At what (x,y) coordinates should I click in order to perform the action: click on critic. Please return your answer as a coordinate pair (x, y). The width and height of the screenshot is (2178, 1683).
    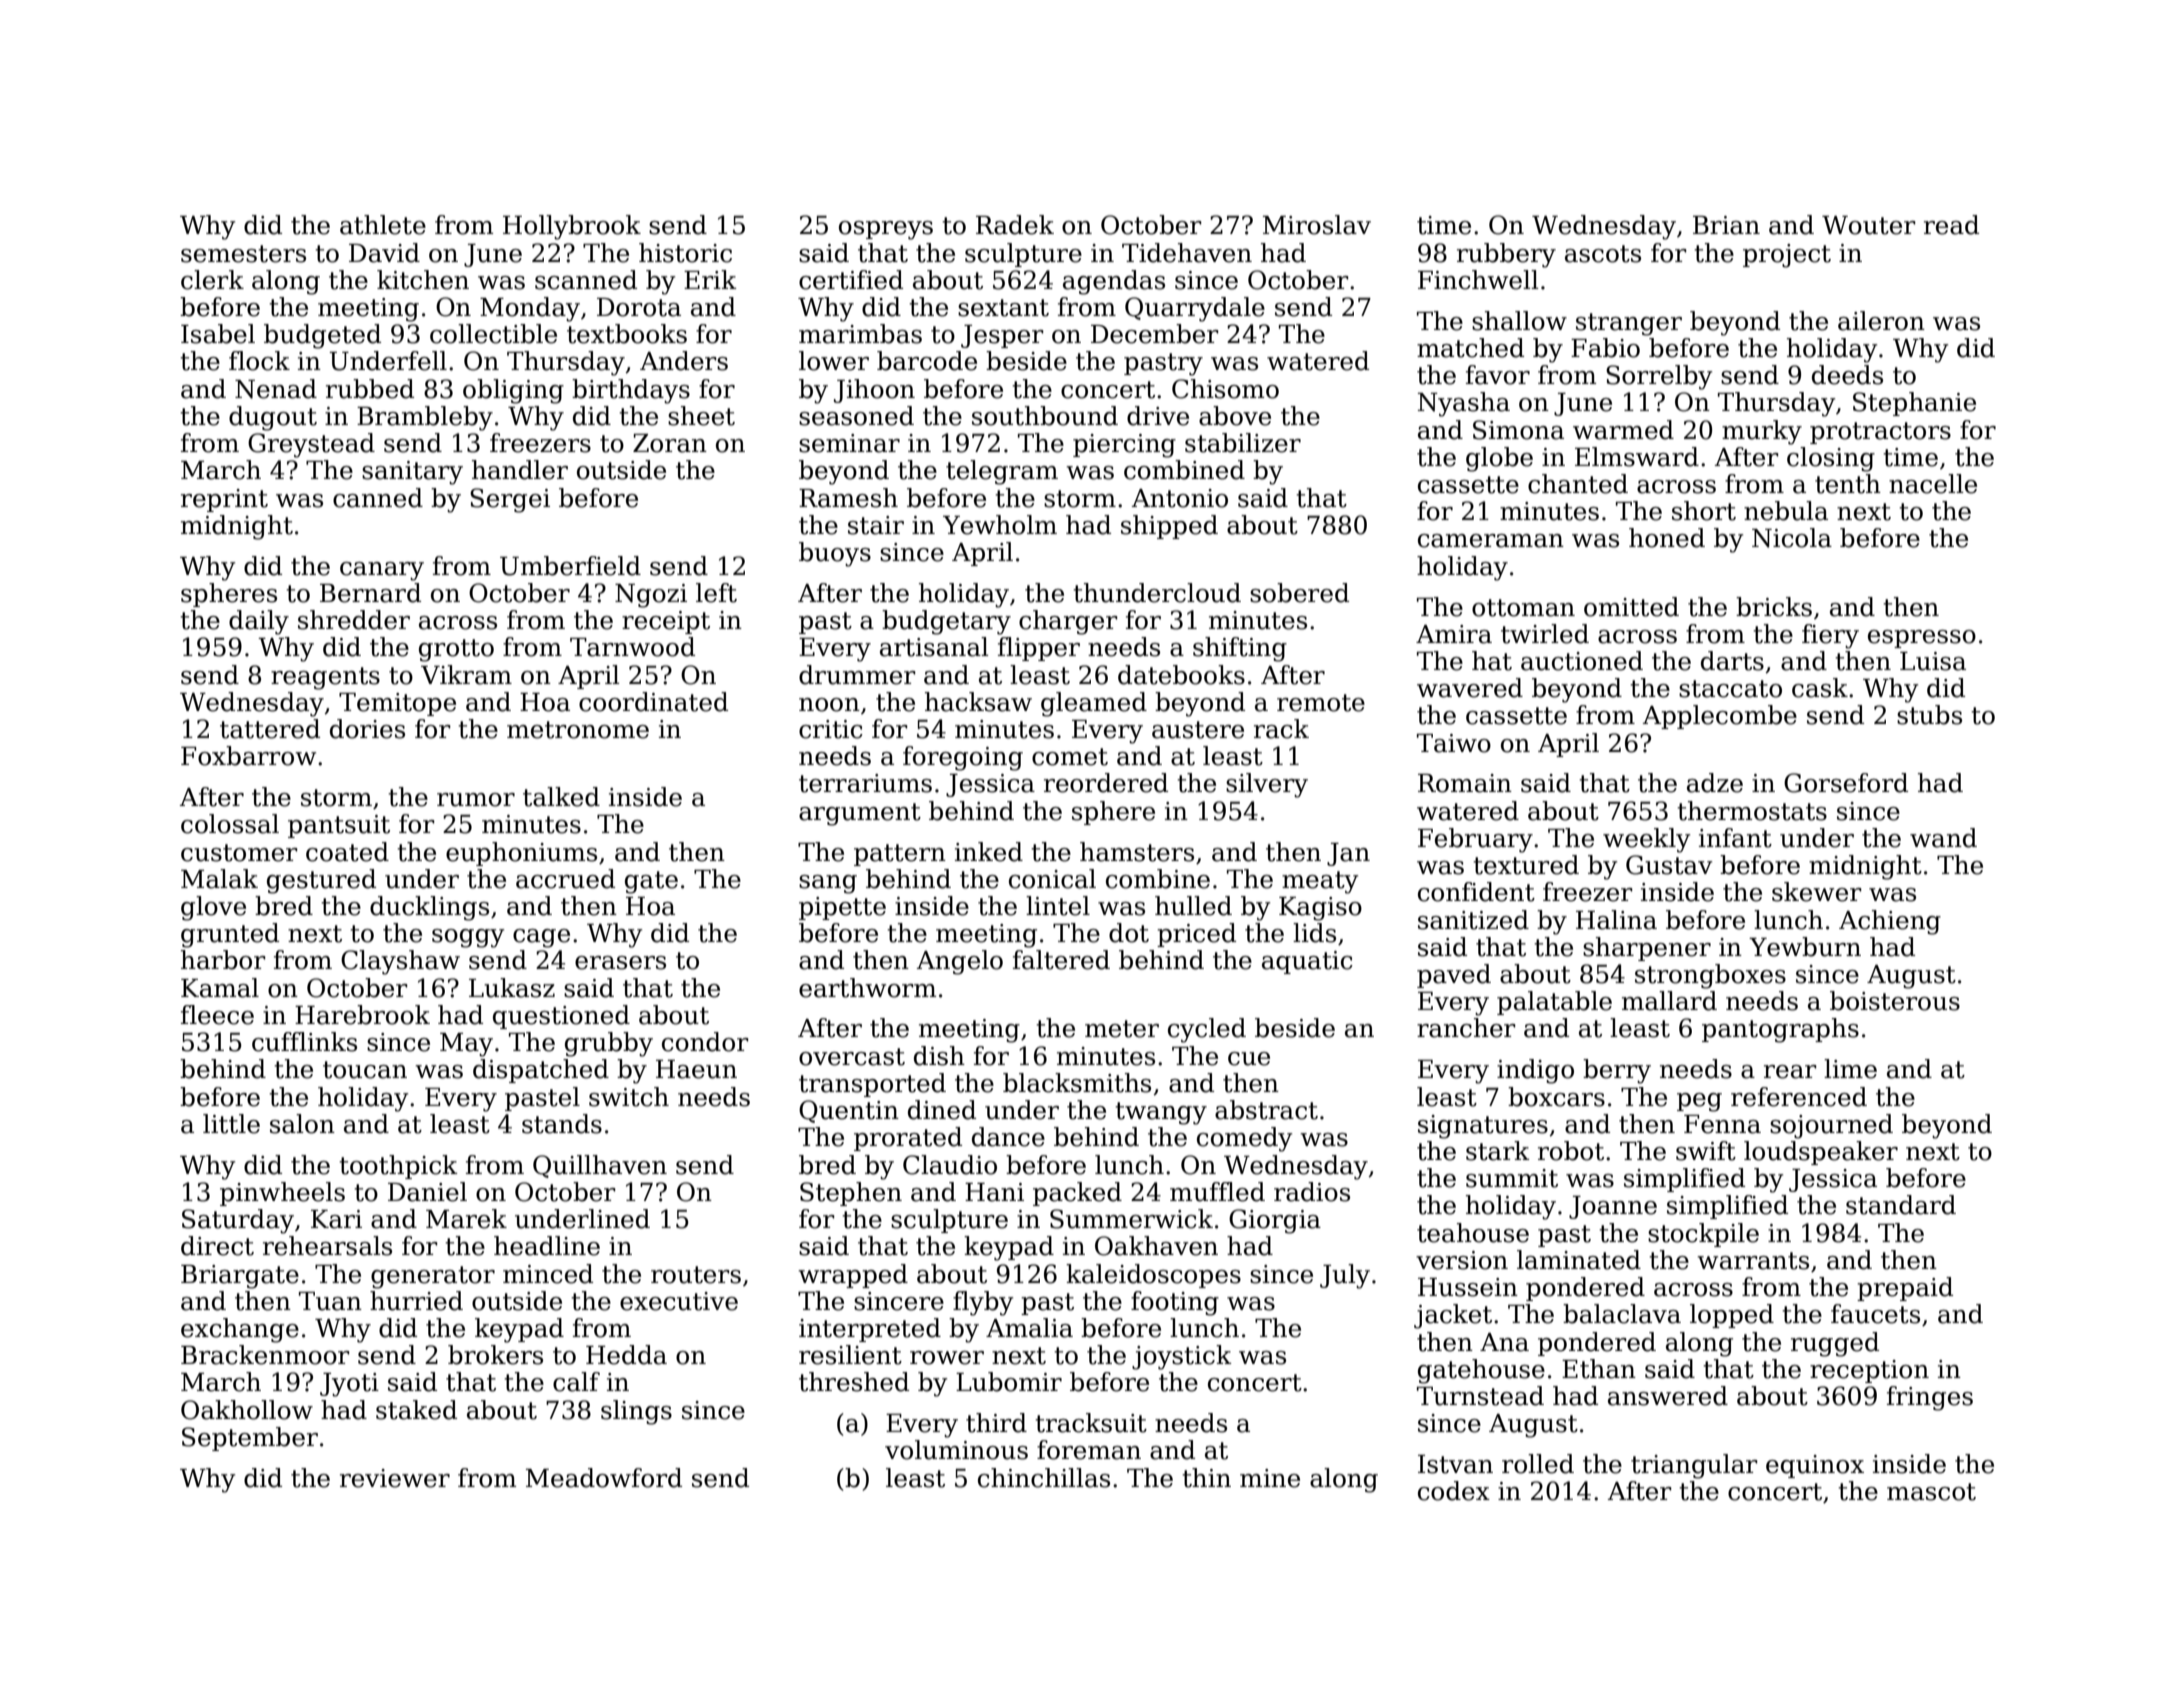
    Looking at the image, I should click on (831, 729).
